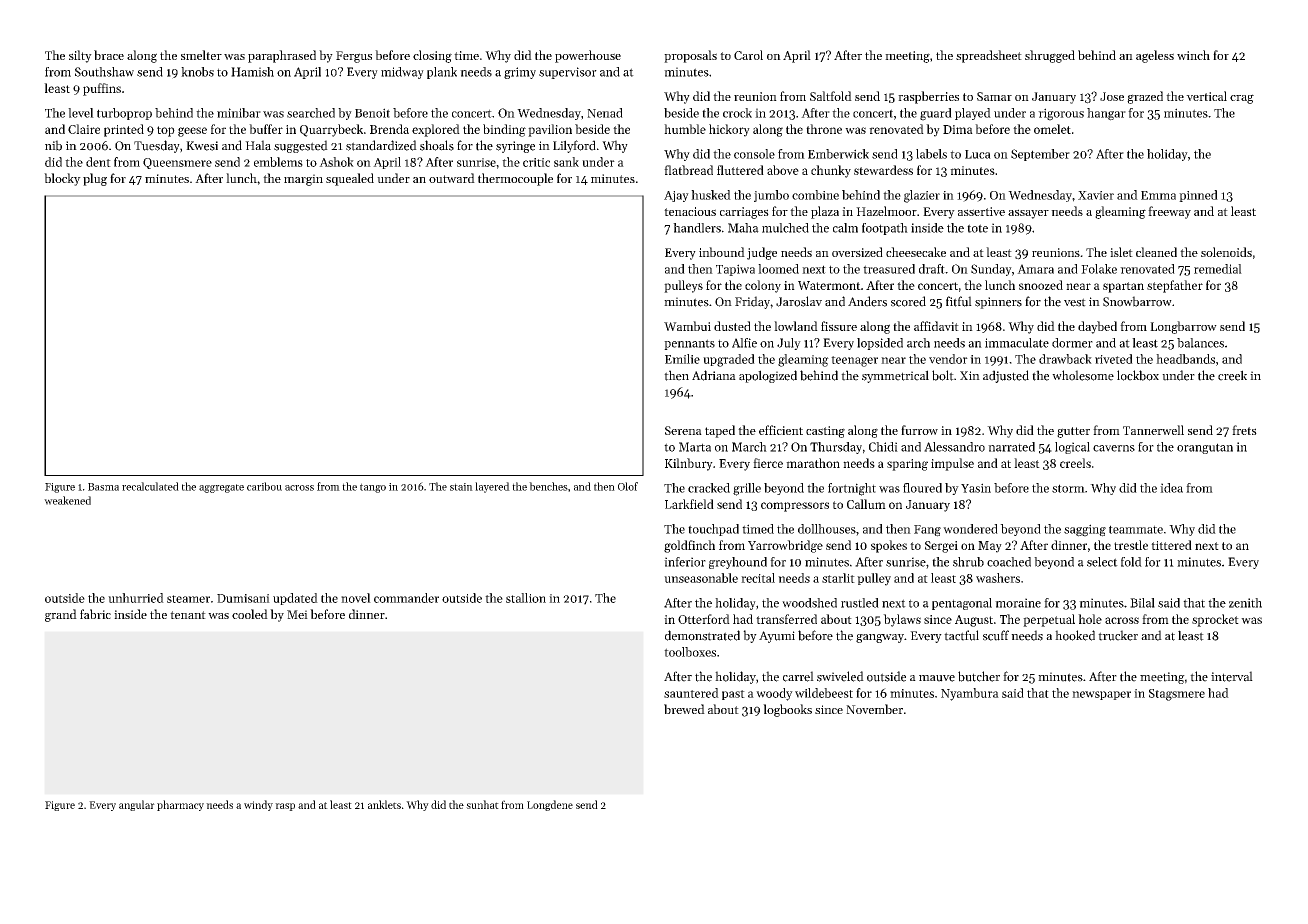 This screenshot has height=924, width=1308. Describe the element at coordinates (1205, 448) in the screenshot. I see `orangutan` at that location.
